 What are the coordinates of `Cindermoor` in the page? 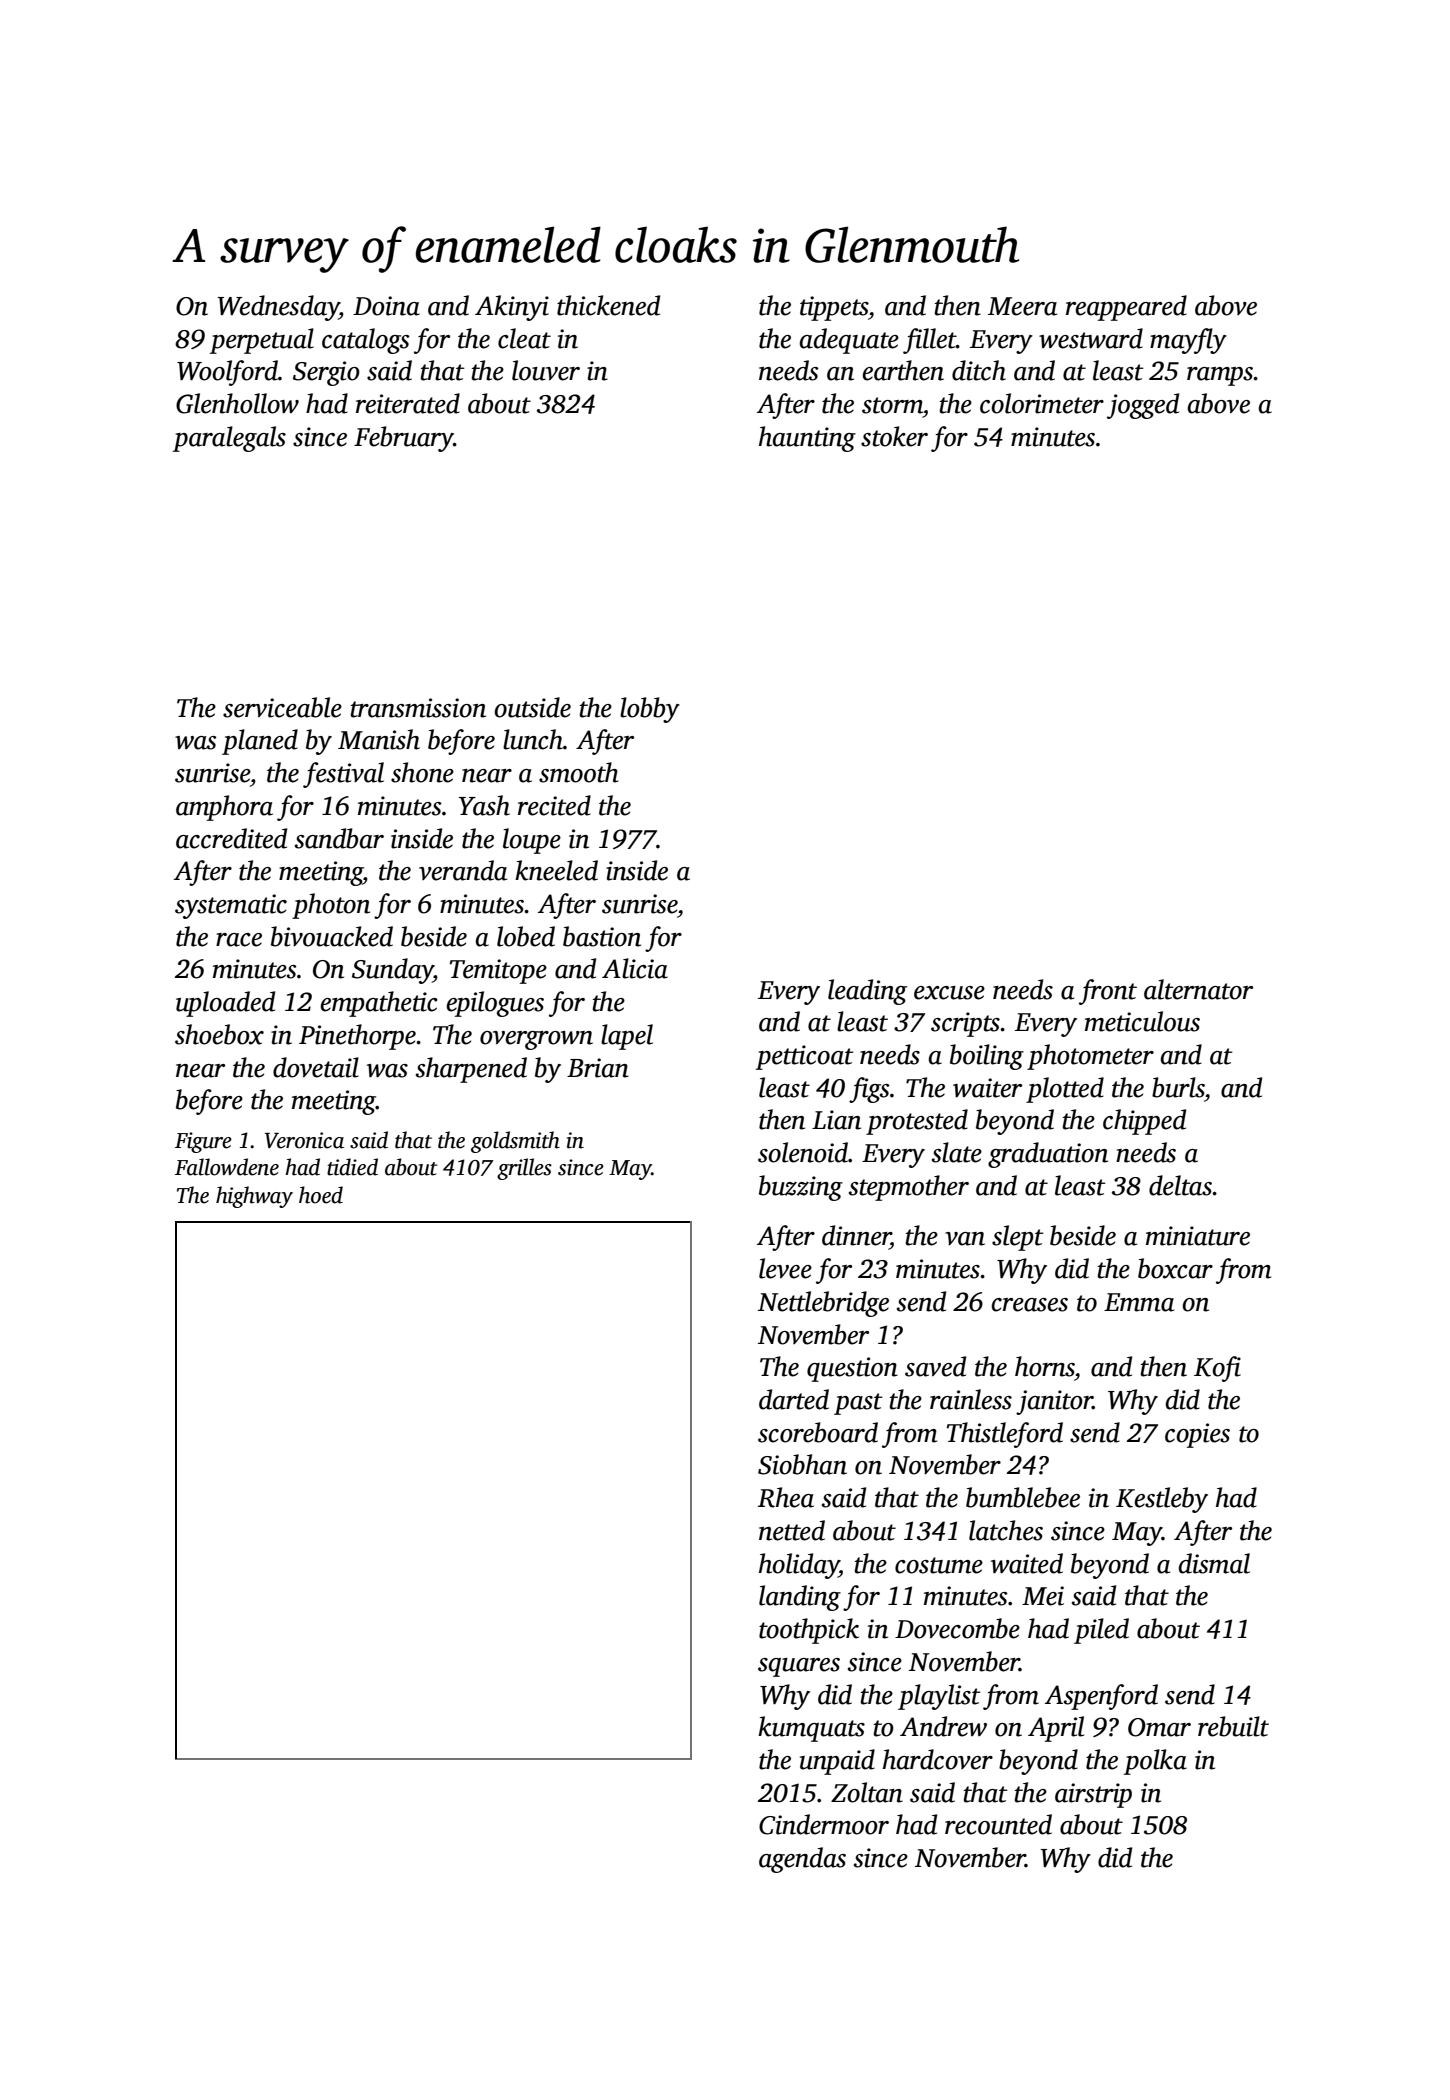 It's located at (824, 1824).
